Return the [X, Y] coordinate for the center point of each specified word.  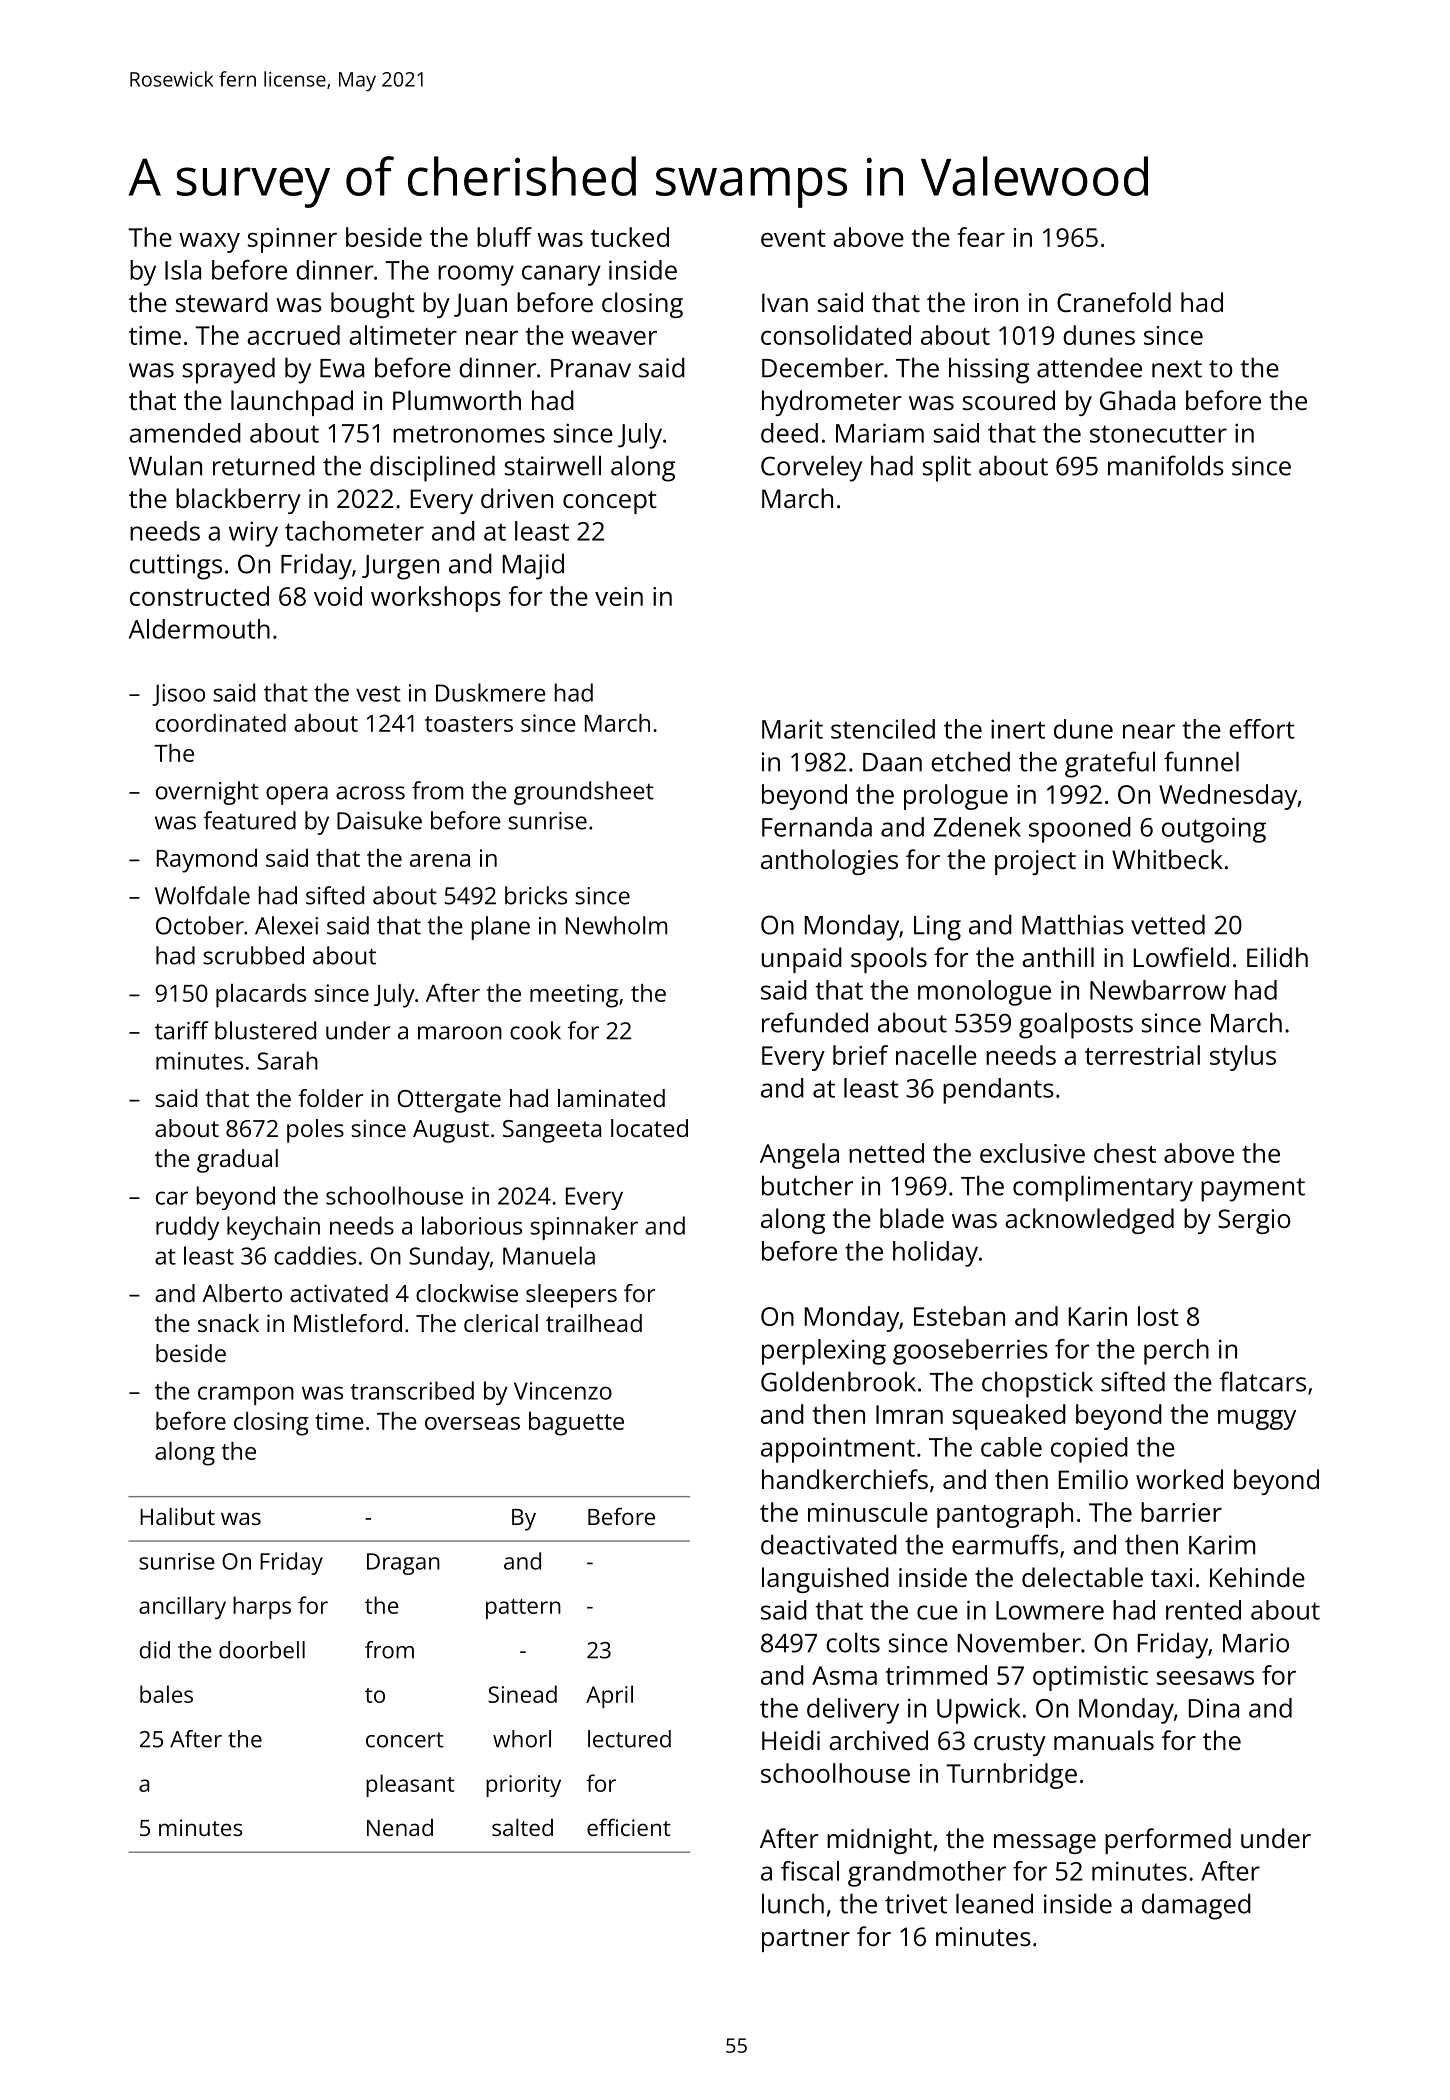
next [1177, 369]
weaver [614, 338]
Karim [1222, 1545]
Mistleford [348, 1323]
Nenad [400, 1827]
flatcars [1263, 1381]
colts [853, 1642]
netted [886, 1153]
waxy [209, 243]
